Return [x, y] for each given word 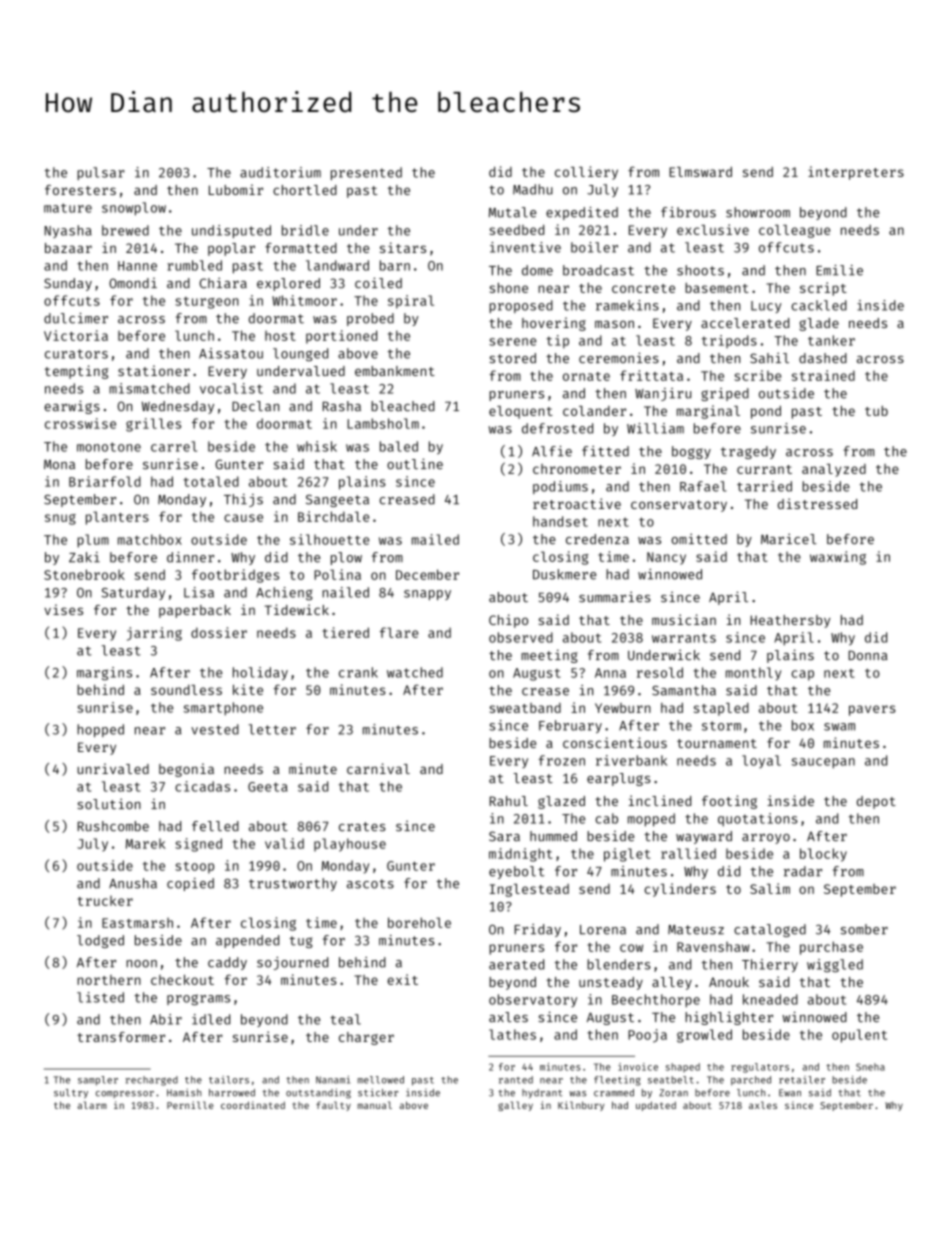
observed [521, 637]
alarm [92, 1105]
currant [764, 469]
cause [243, 518]
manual [375, 1105]
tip [557, 342]
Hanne [137, 266]
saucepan [823, 763]
